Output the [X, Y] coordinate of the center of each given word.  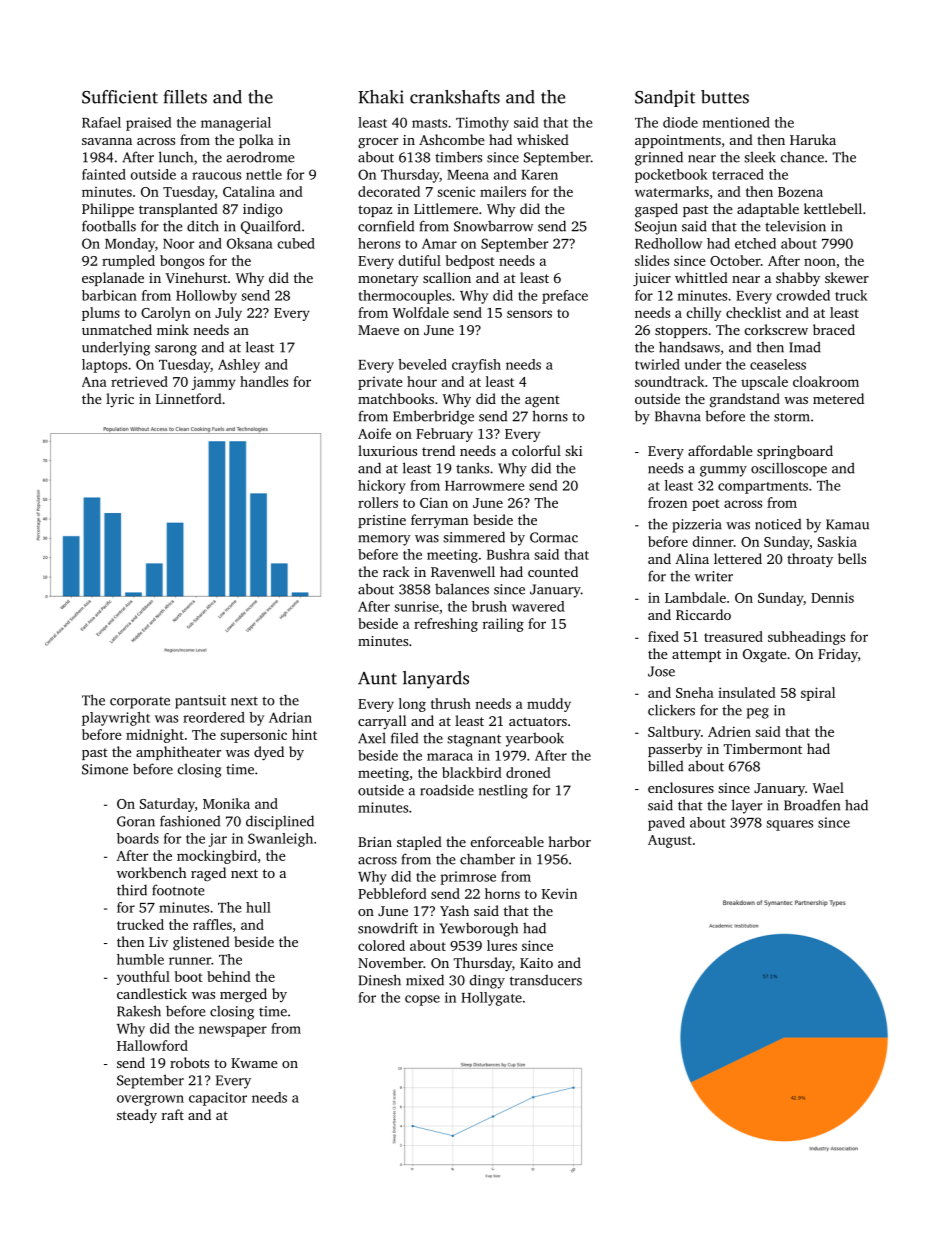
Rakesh [139, 1011]
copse [422, 1000]
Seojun [656, 228]
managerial [236, 124]
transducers [546, 980]
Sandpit [665, 98]
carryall [382, 722]
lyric [120, 400]
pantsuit [200, 702]
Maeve [378, 330]
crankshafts [455, 97]
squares [789, 825]
